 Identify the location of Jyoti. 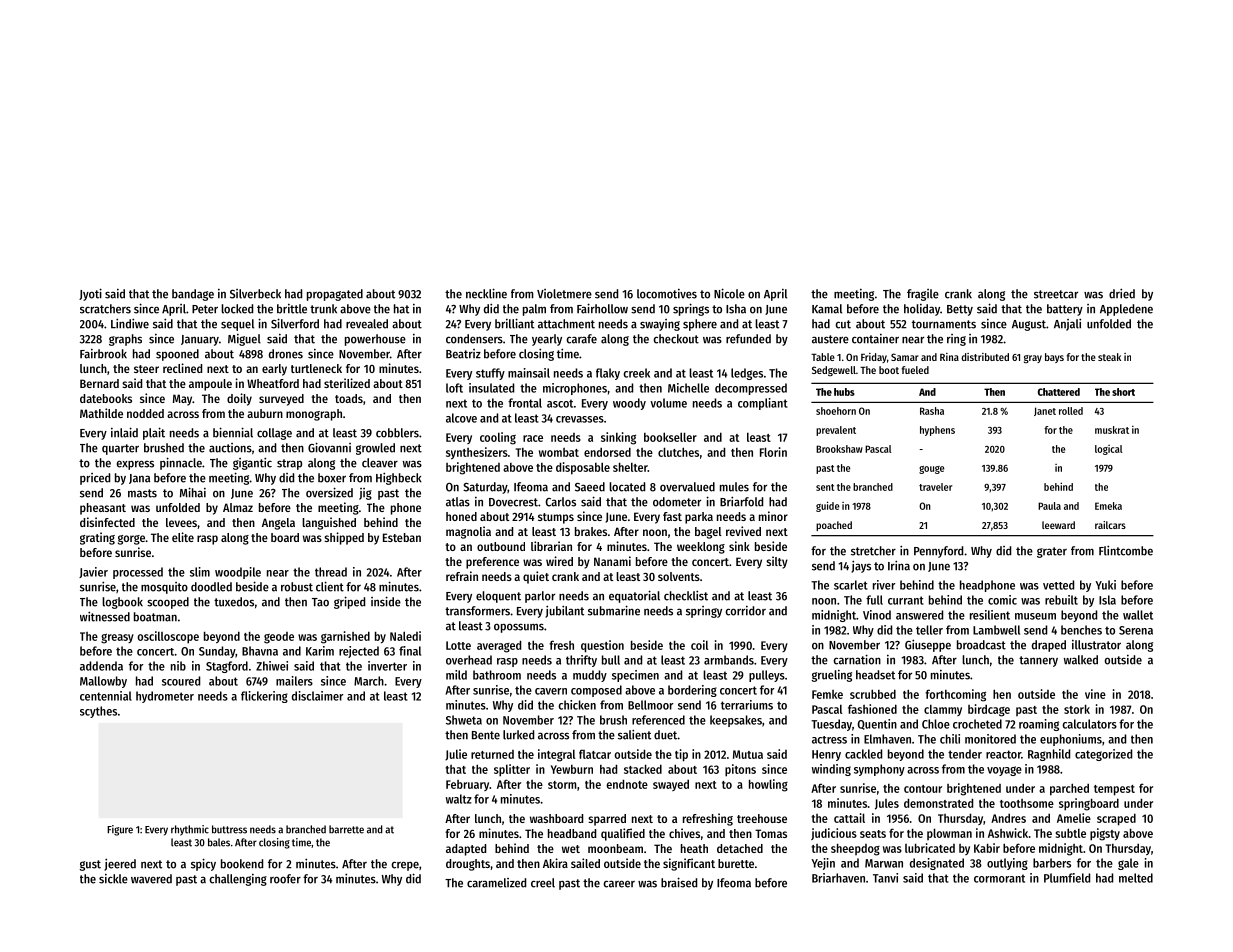
(90, 294).
